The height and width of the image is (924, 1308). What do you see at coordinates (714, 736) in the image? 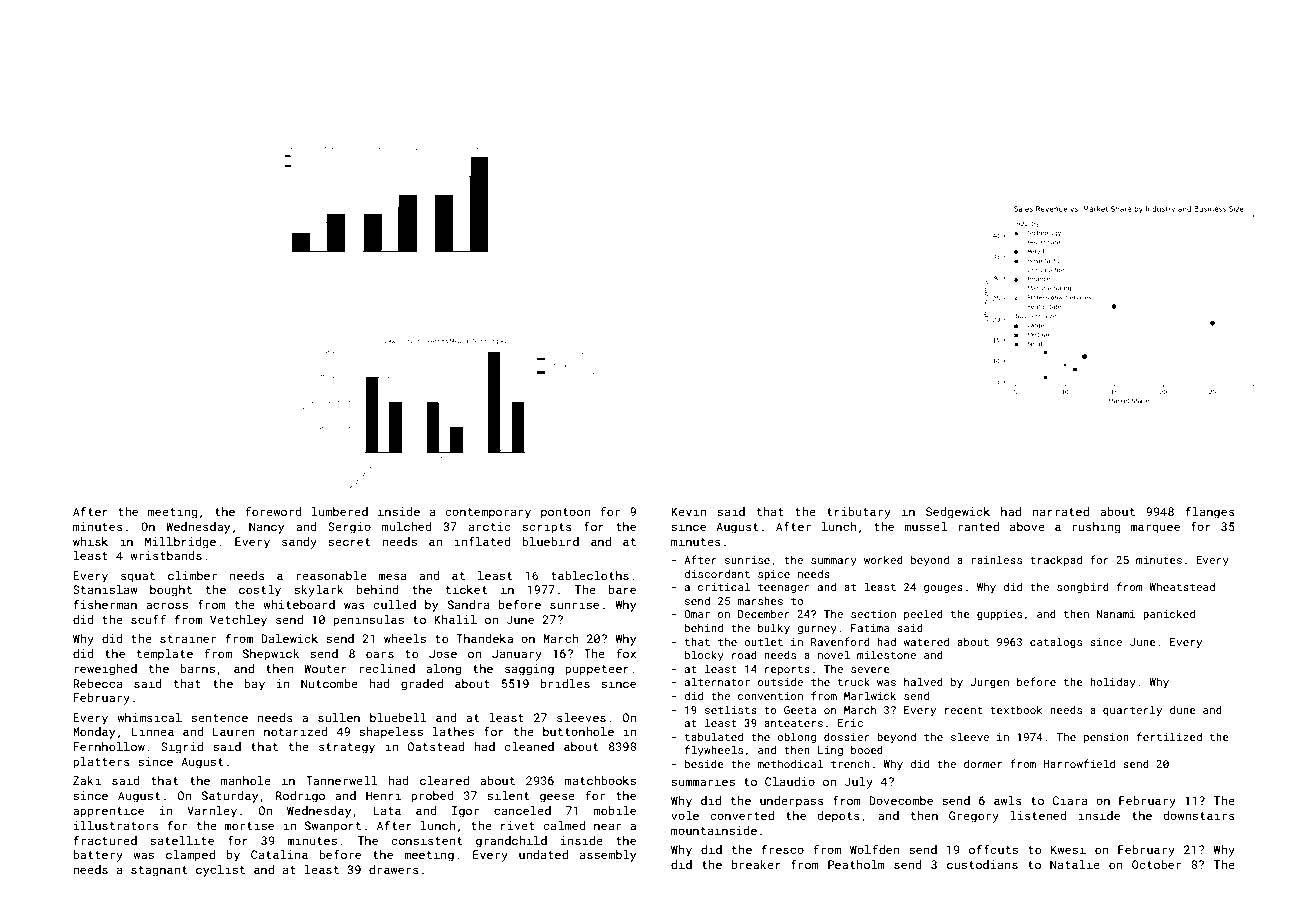
I see `tabulated` at bounding box center [714, 736].
